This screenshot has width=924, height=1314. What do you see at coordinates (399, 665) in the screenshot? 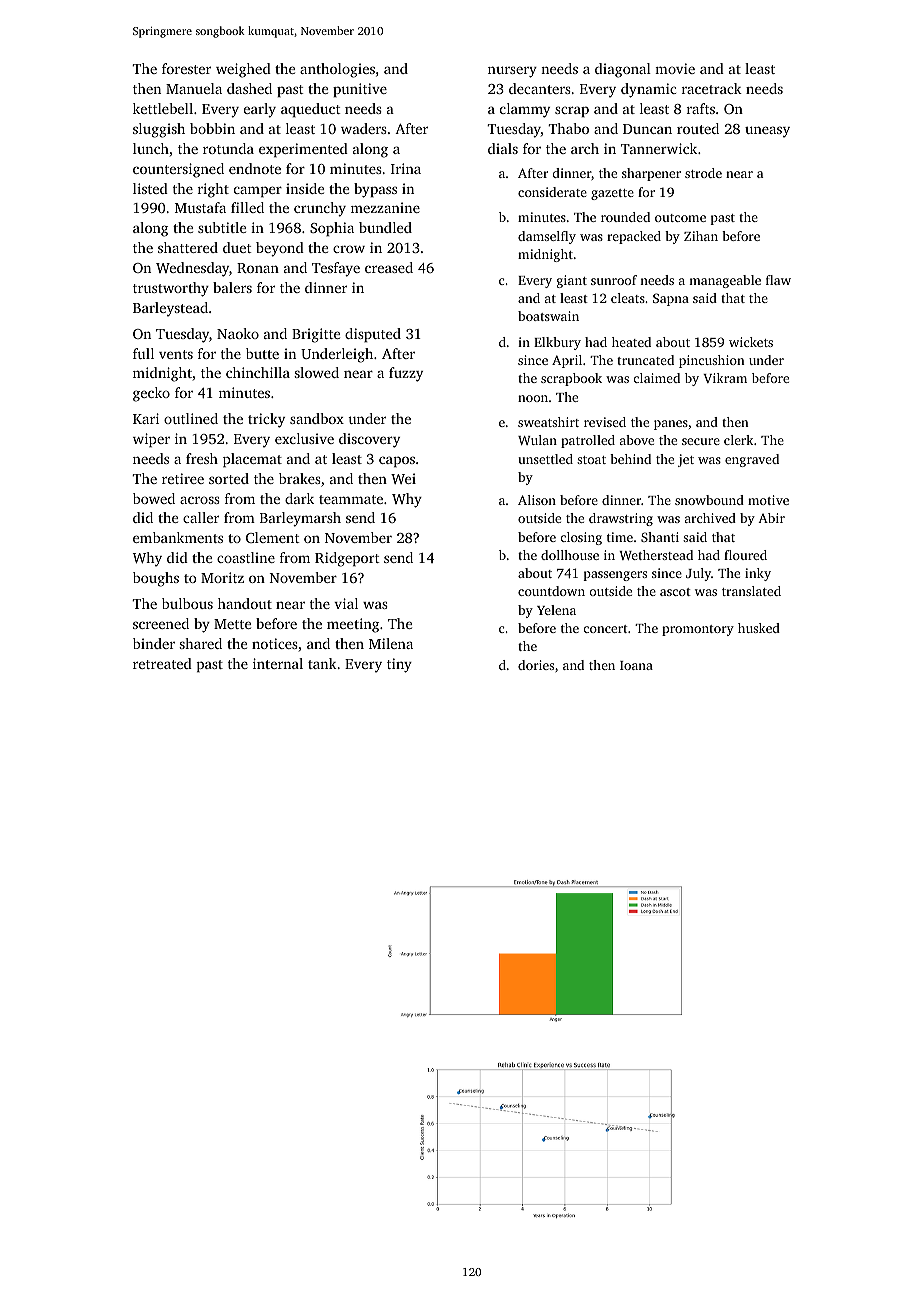
I see `tiny` at bounding box center [399, 665].
